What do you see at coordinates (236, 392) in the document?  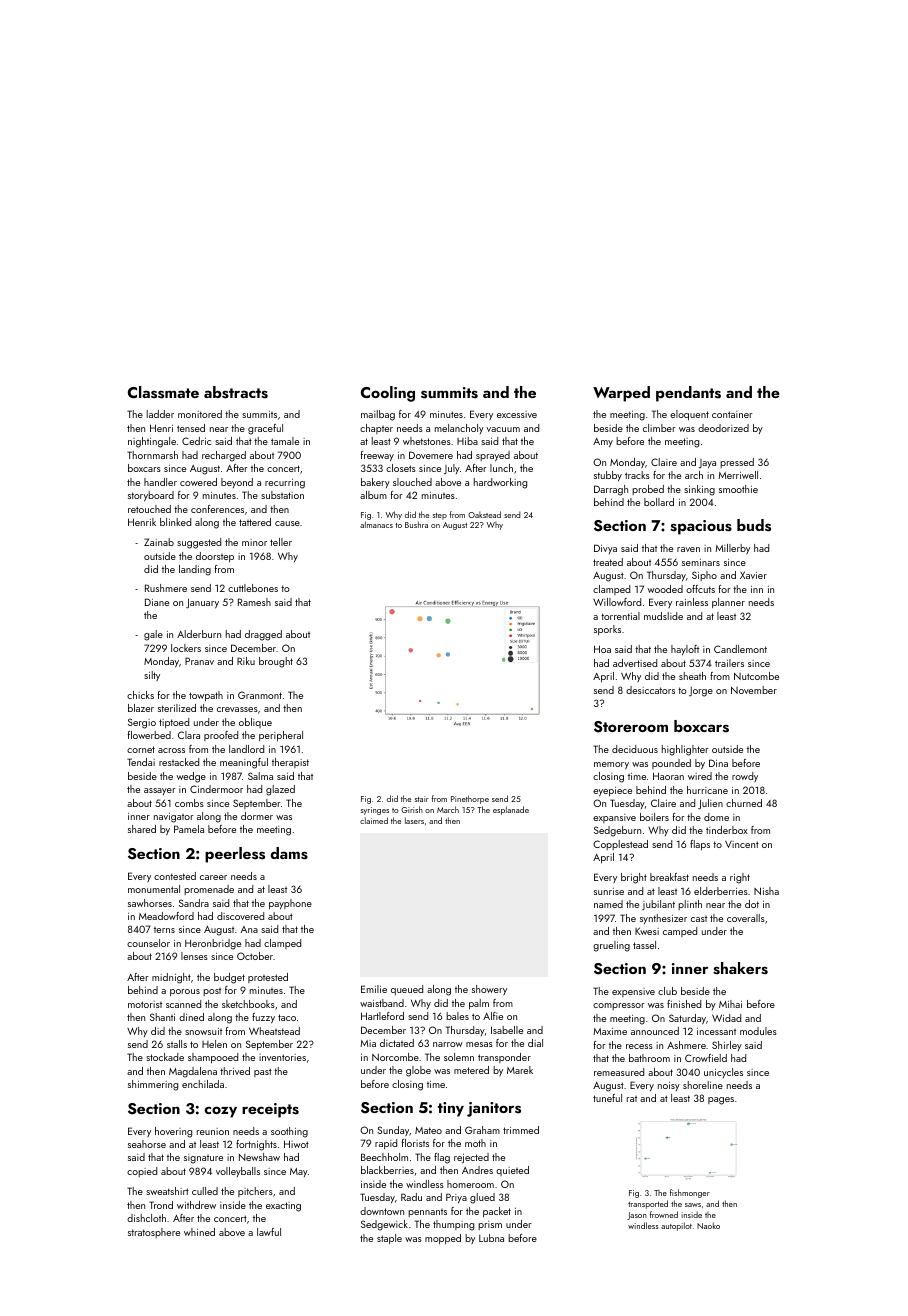 I see `abstracts` at bounding box center [236, 392].
